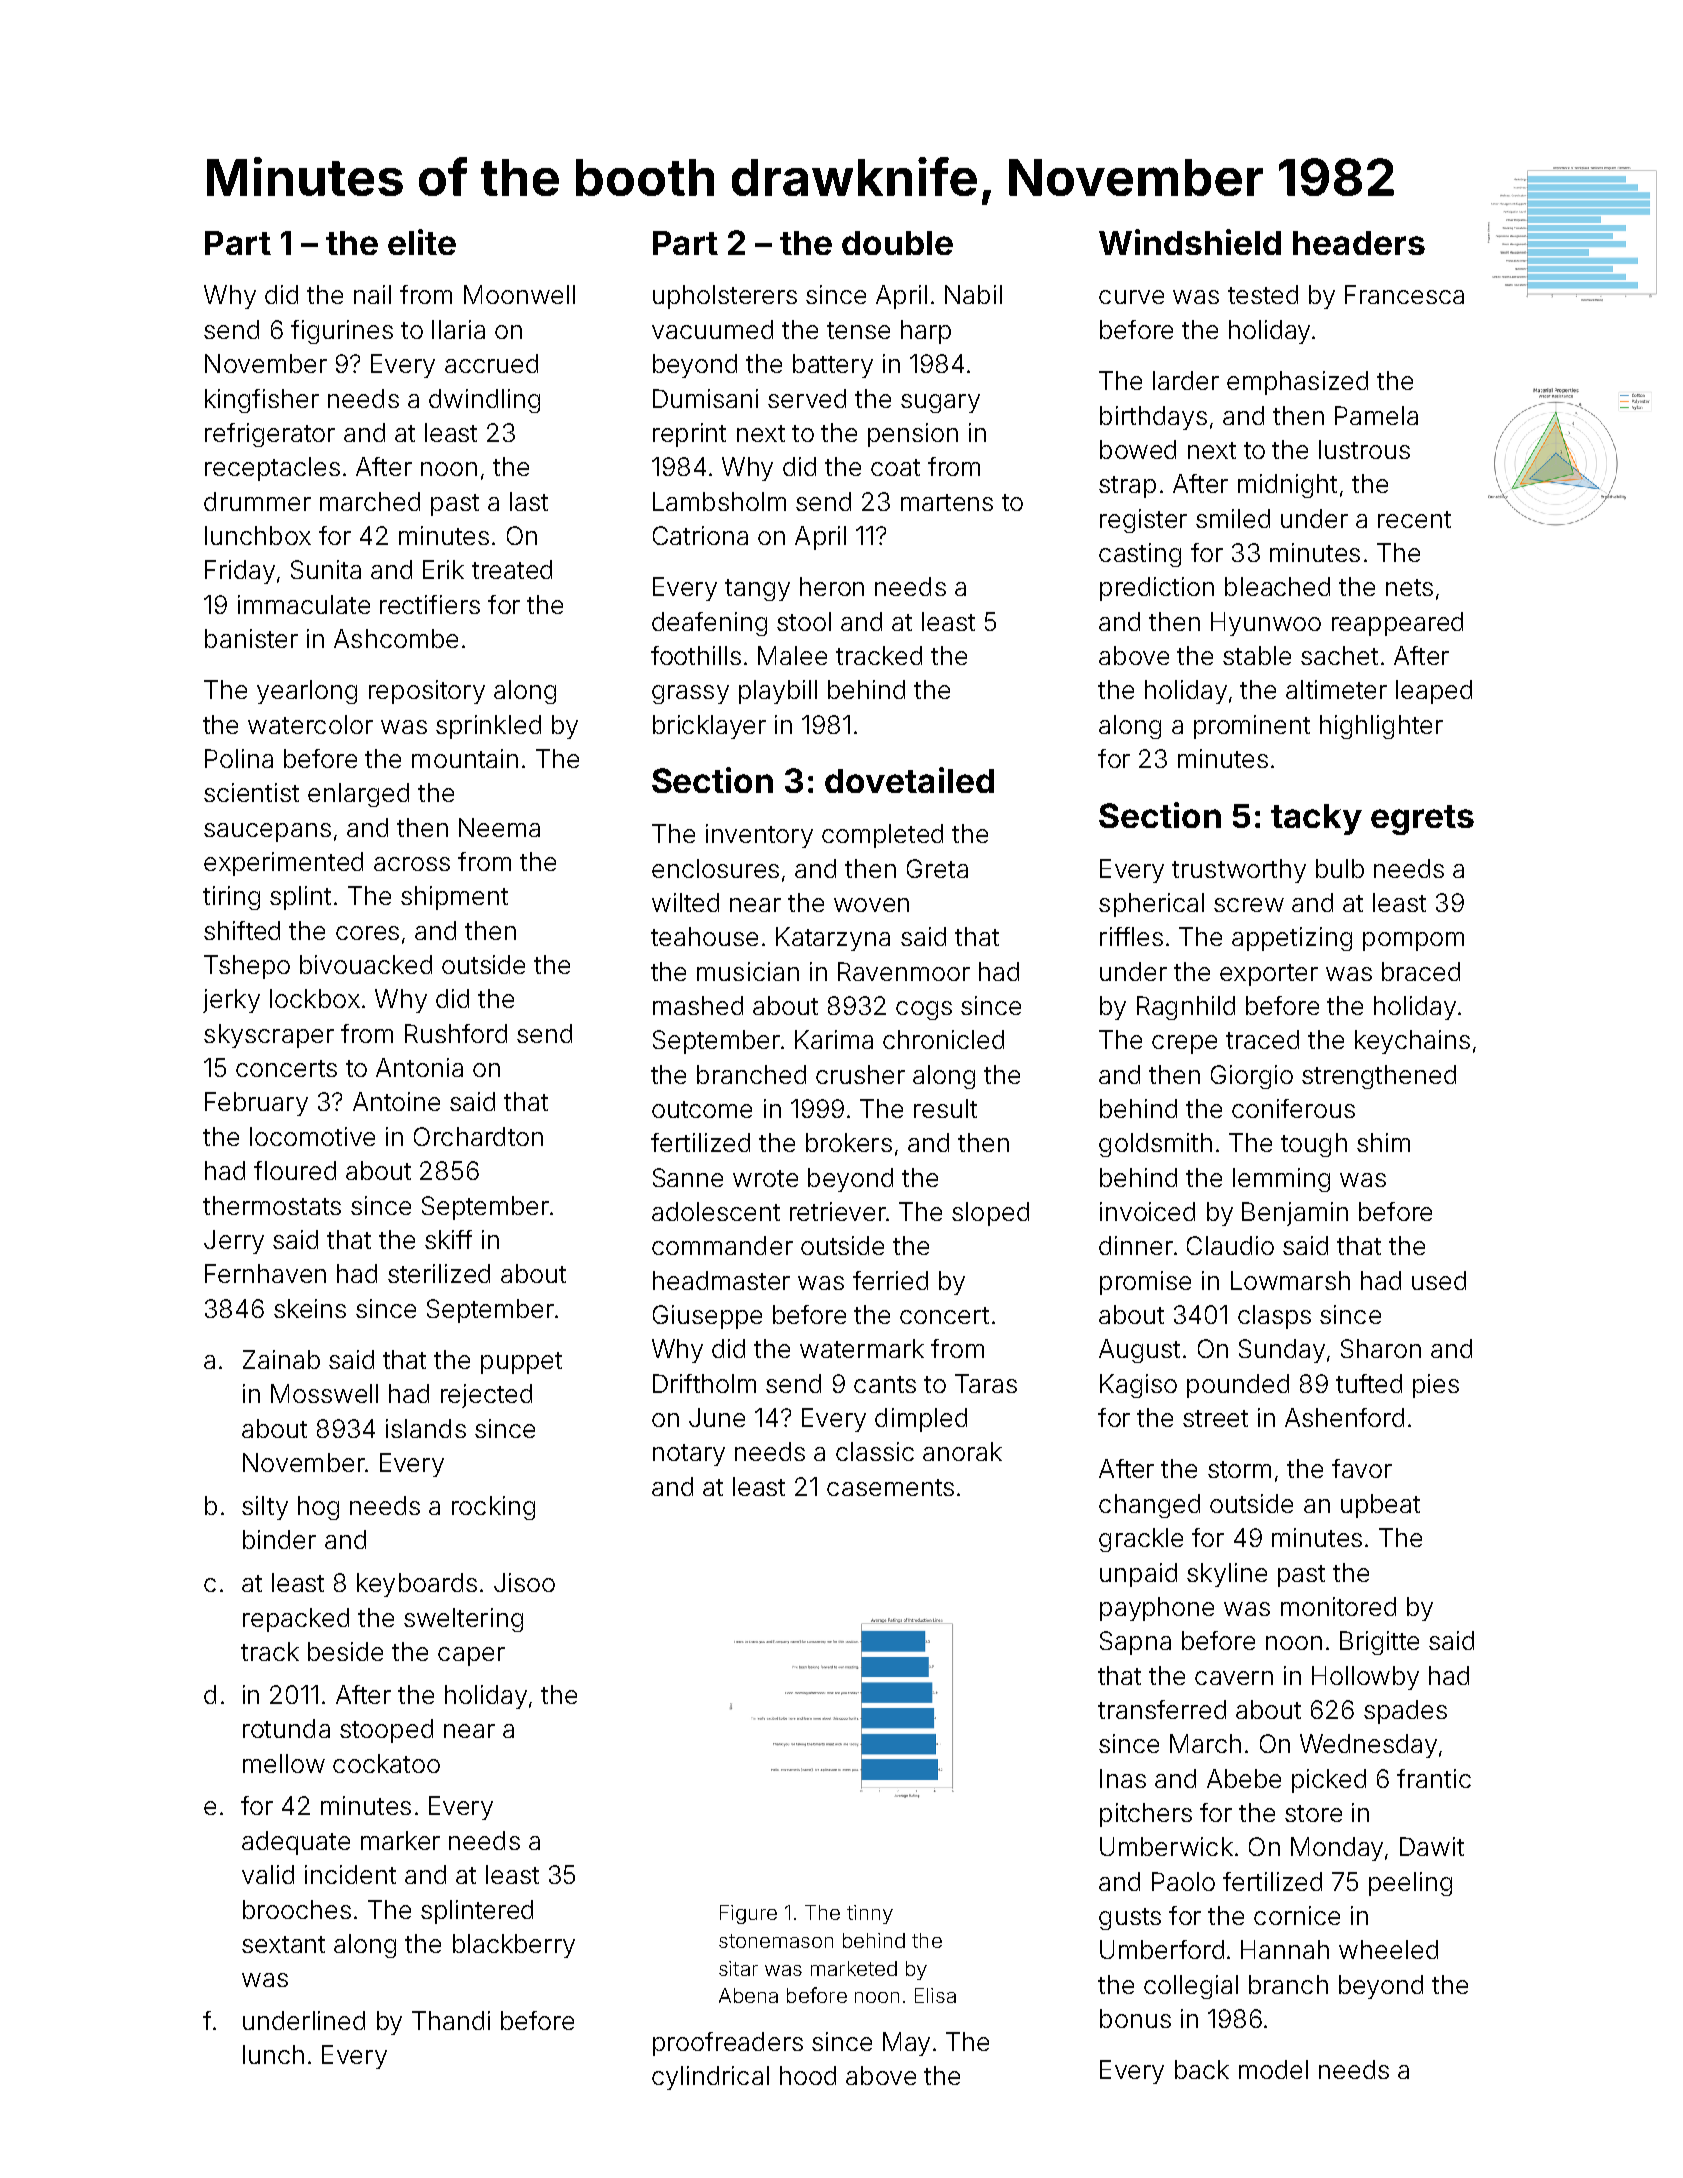  What do you see at coordinates (1297, 1915) in the screenshot?
I see `cornice` at bounding box center [1297, 1915].
